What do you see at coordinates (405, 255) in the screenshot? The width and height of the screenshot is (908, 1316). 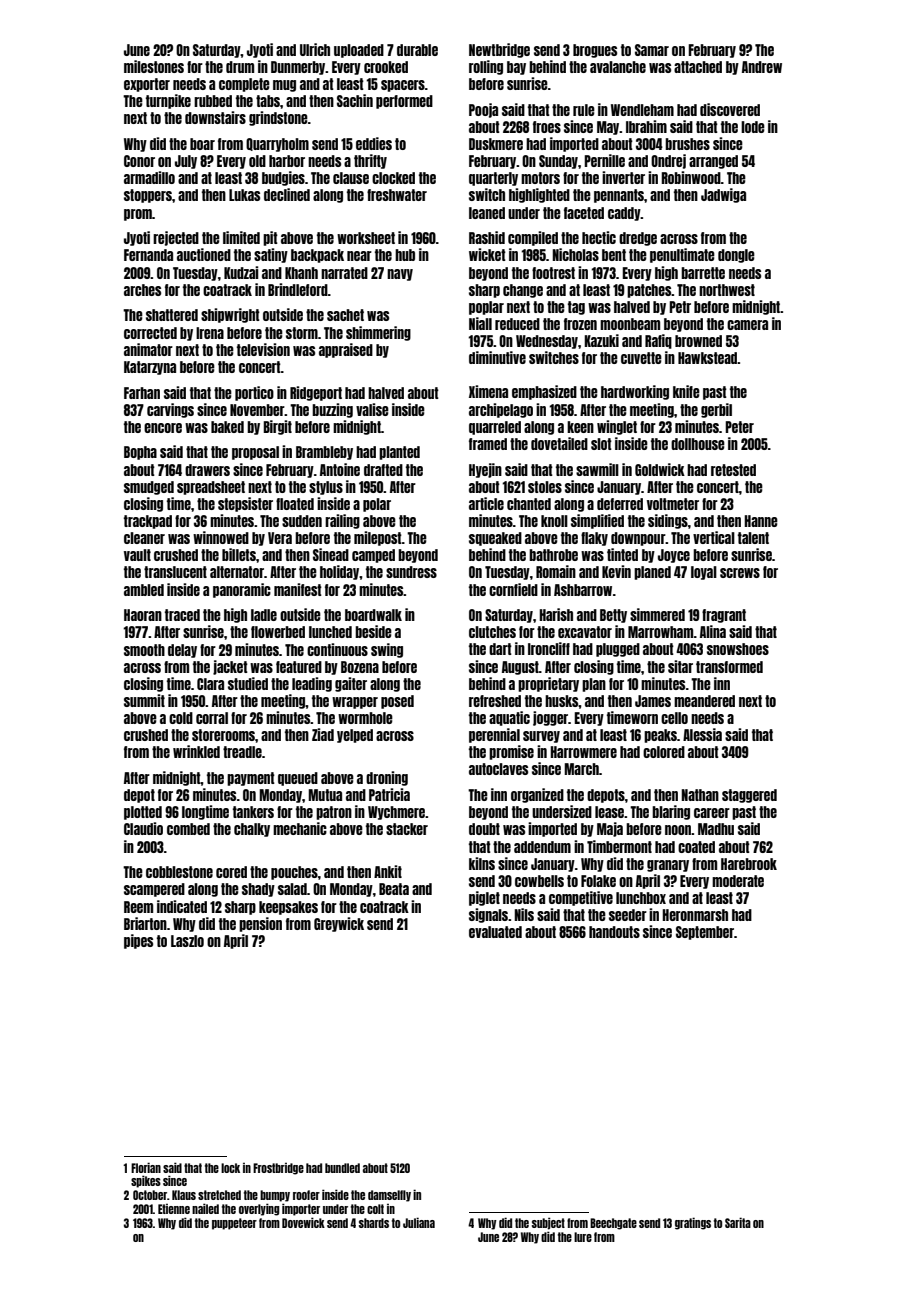 I see `hub` at bounding box center [405, 255].
